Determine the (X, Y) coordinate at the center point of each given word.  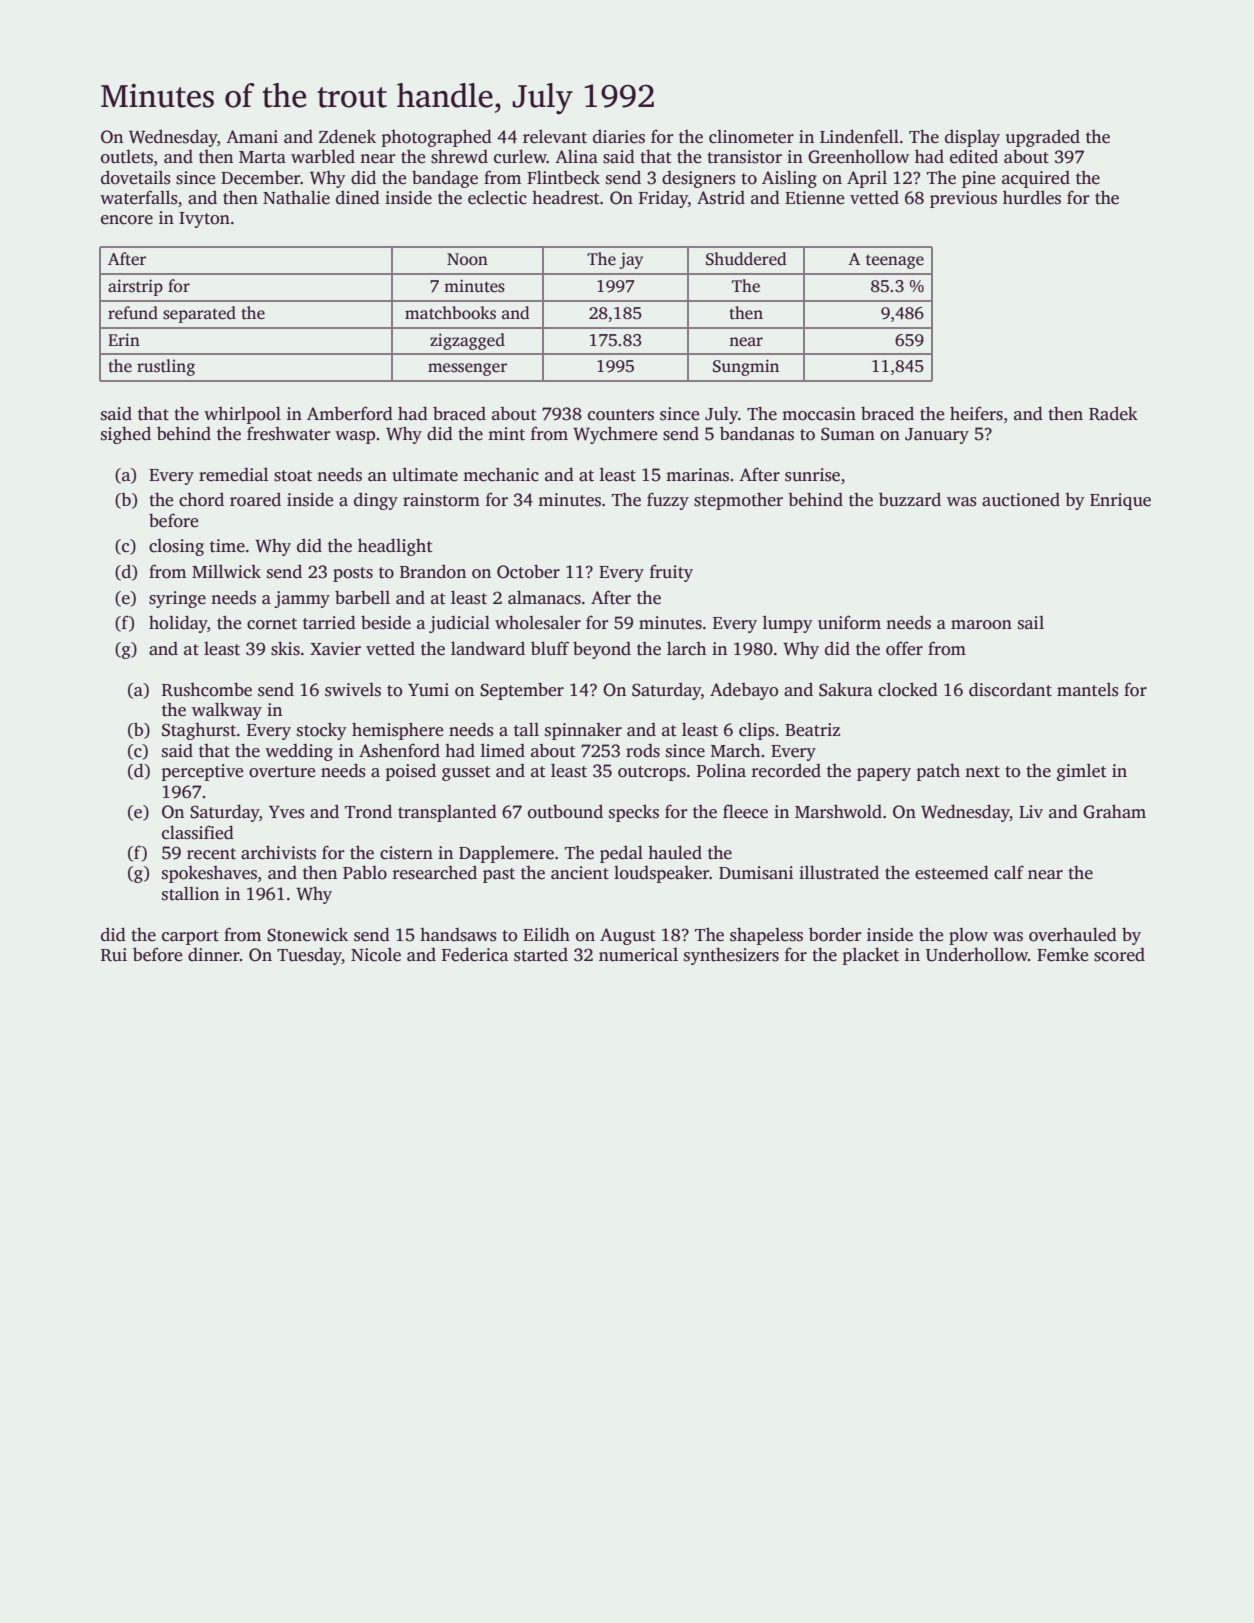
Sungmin (746, 367)
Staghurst (199, 731)
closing (176, 547)
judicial (459, 624)
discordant (1010, 689)
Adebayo (744, 691)
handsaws (458, 935)
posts (353, 574)
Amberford (350, 413)
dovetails (136, 177)
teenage (895, 261)
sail (1031, 623)
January (937, 436)
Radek (1113, 413)
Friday (663, 199)
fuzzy (668, 501)
